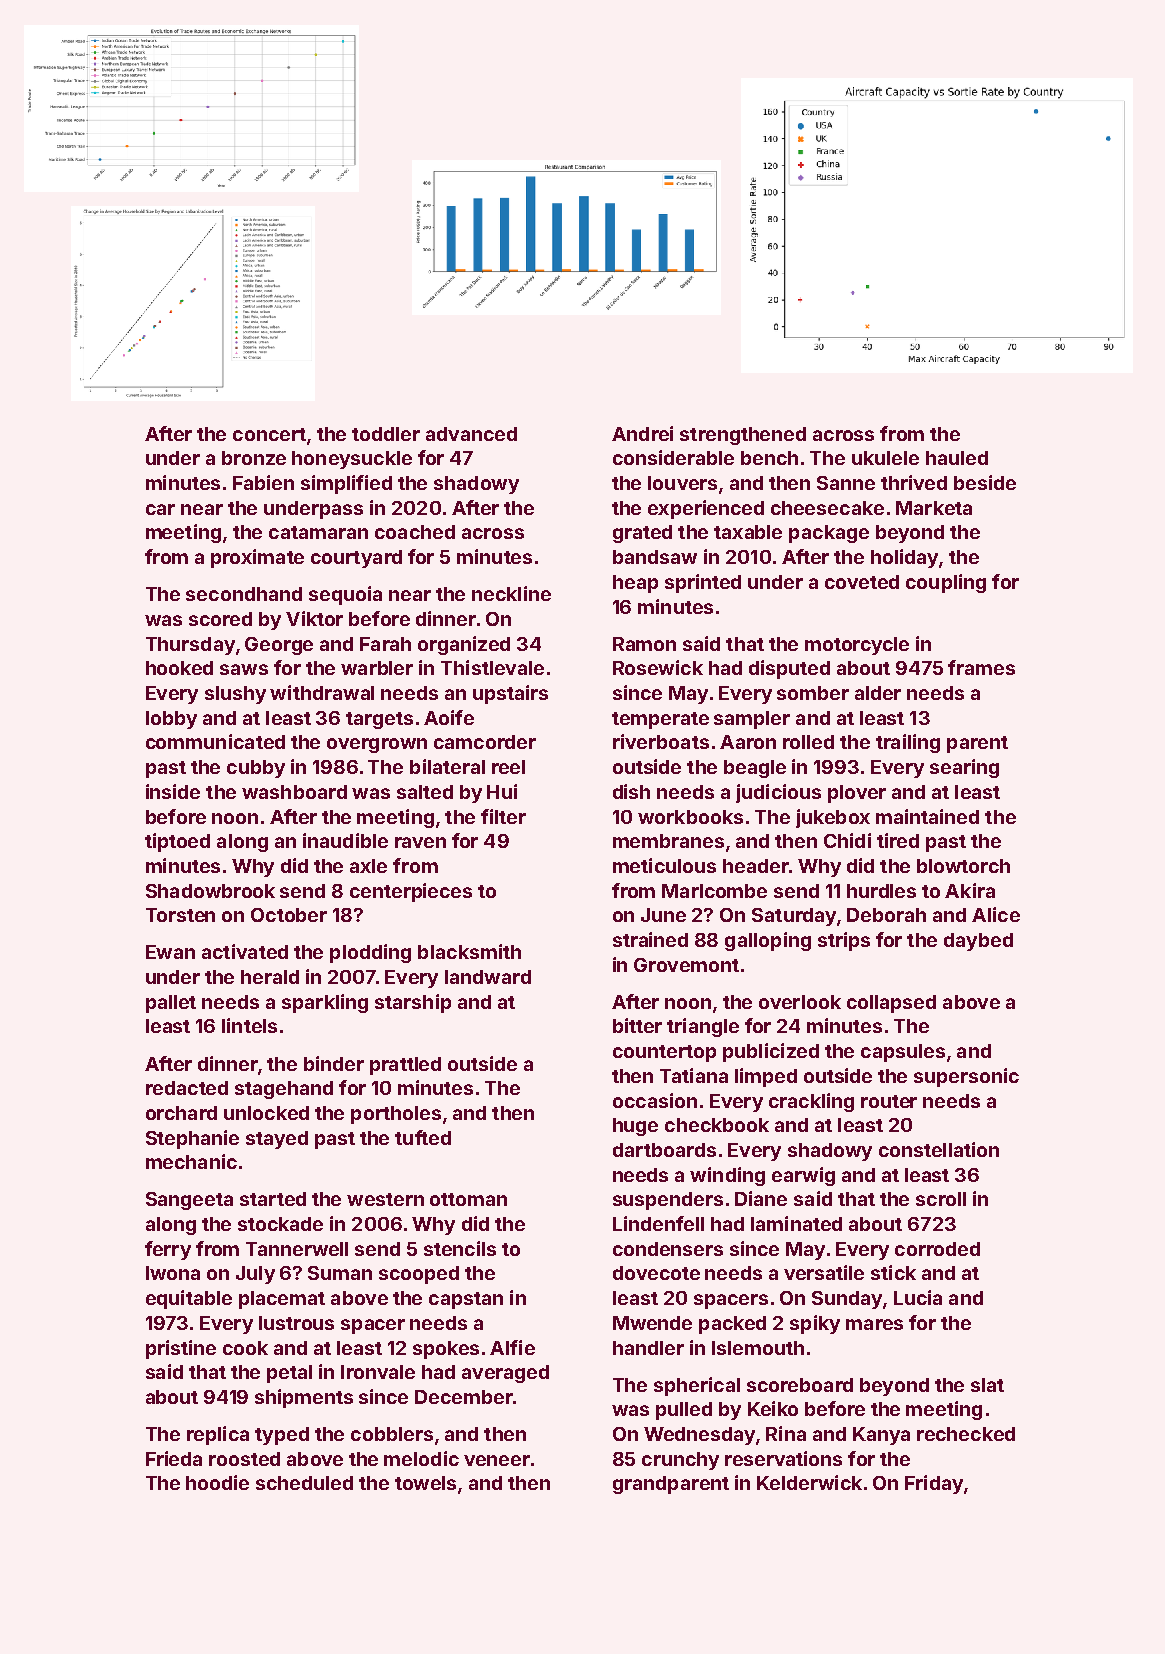 This screenshot has height=1654, width=1165. Describe the element at coordinates (468, 1199) in the screenshot. I see `ottoman` at that location.
